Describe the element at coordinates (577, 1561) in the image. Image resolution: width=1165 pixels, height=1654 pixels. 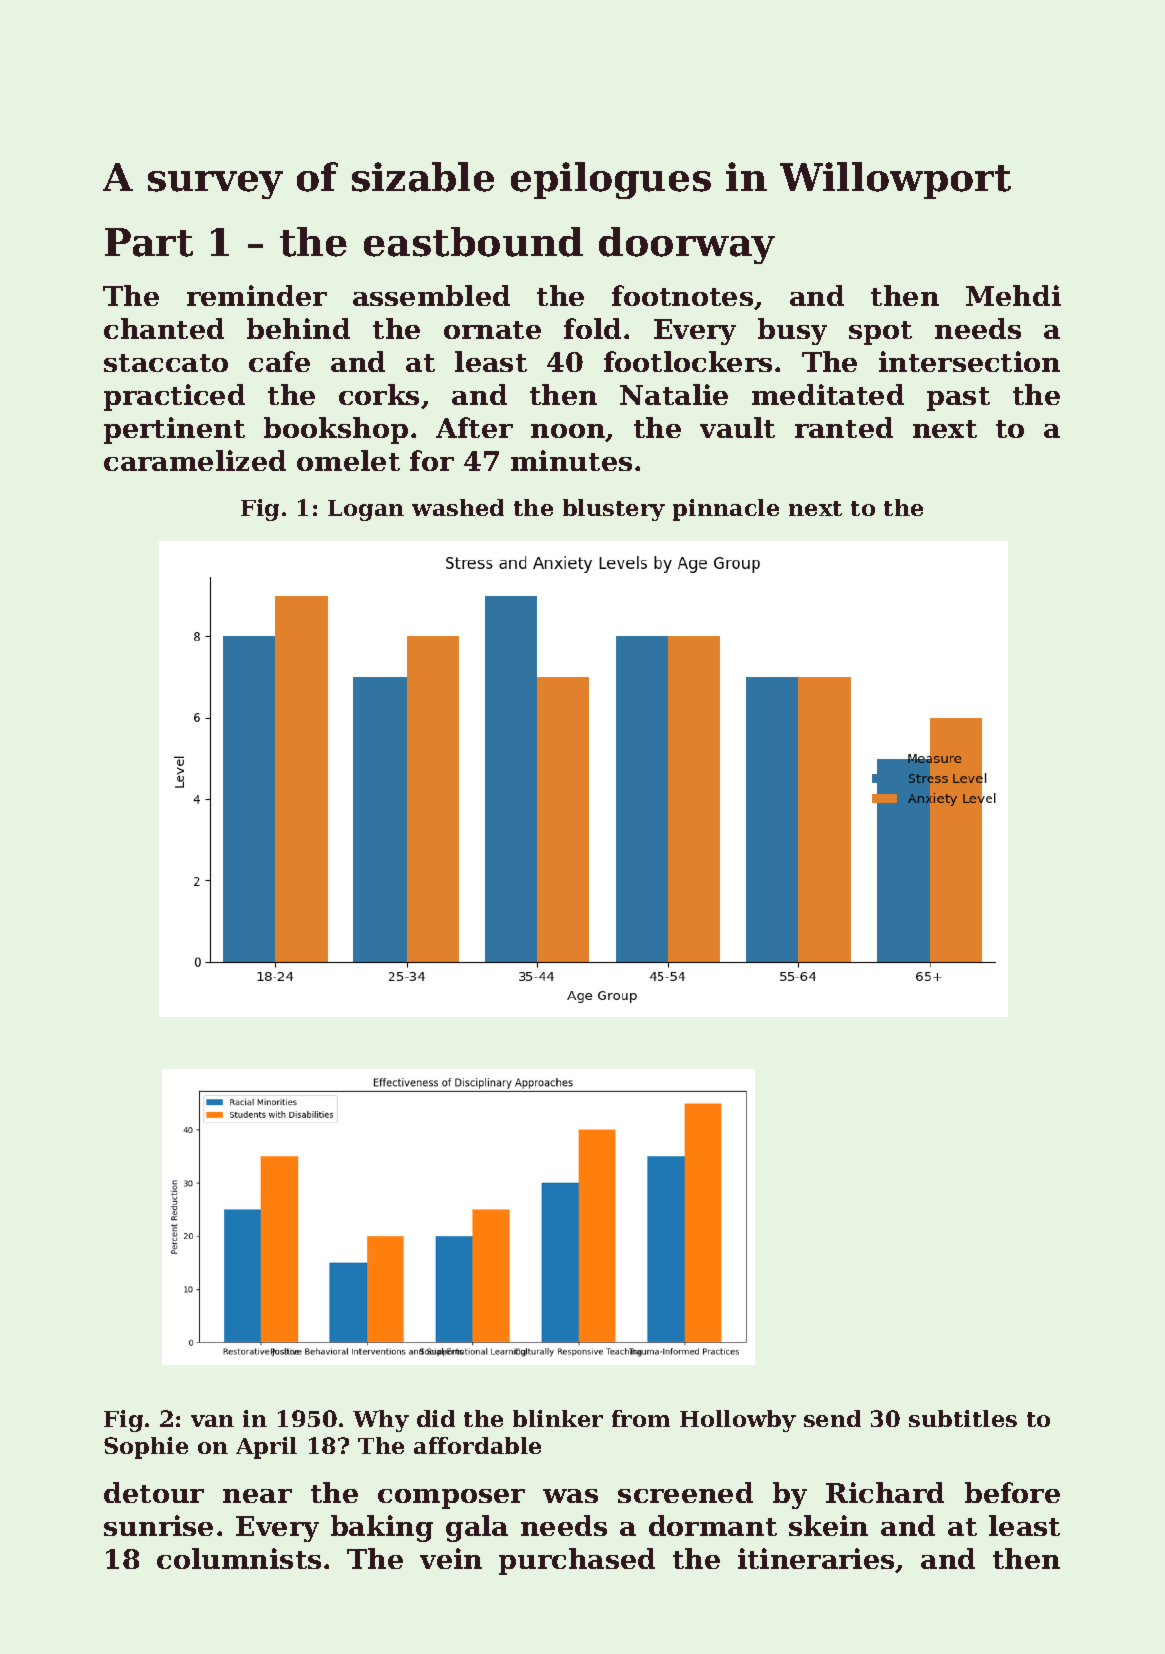
I see `purchased` at that location.
